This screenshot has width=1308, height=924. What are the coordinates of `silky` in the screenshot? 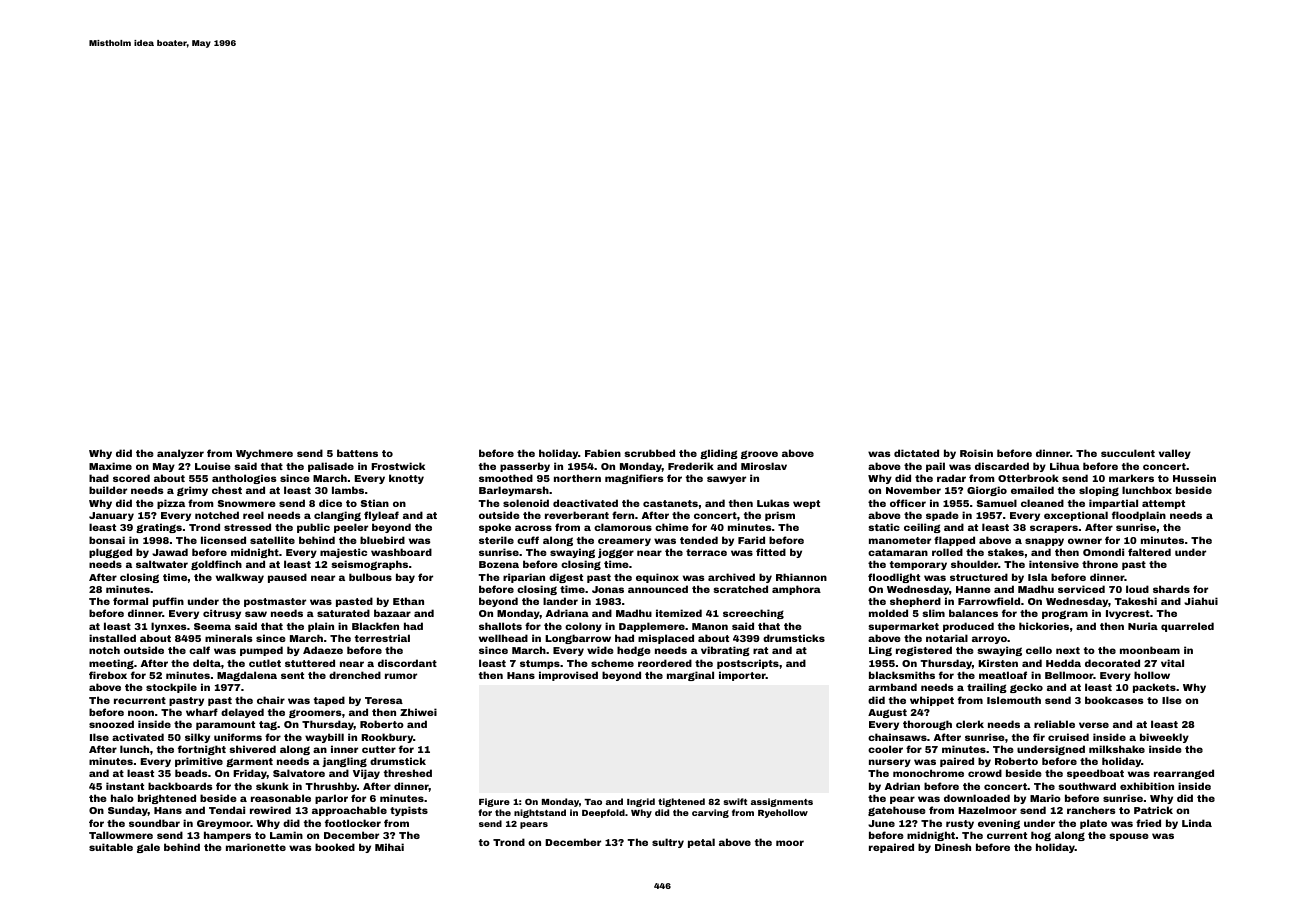 It's located at (197, 738).
